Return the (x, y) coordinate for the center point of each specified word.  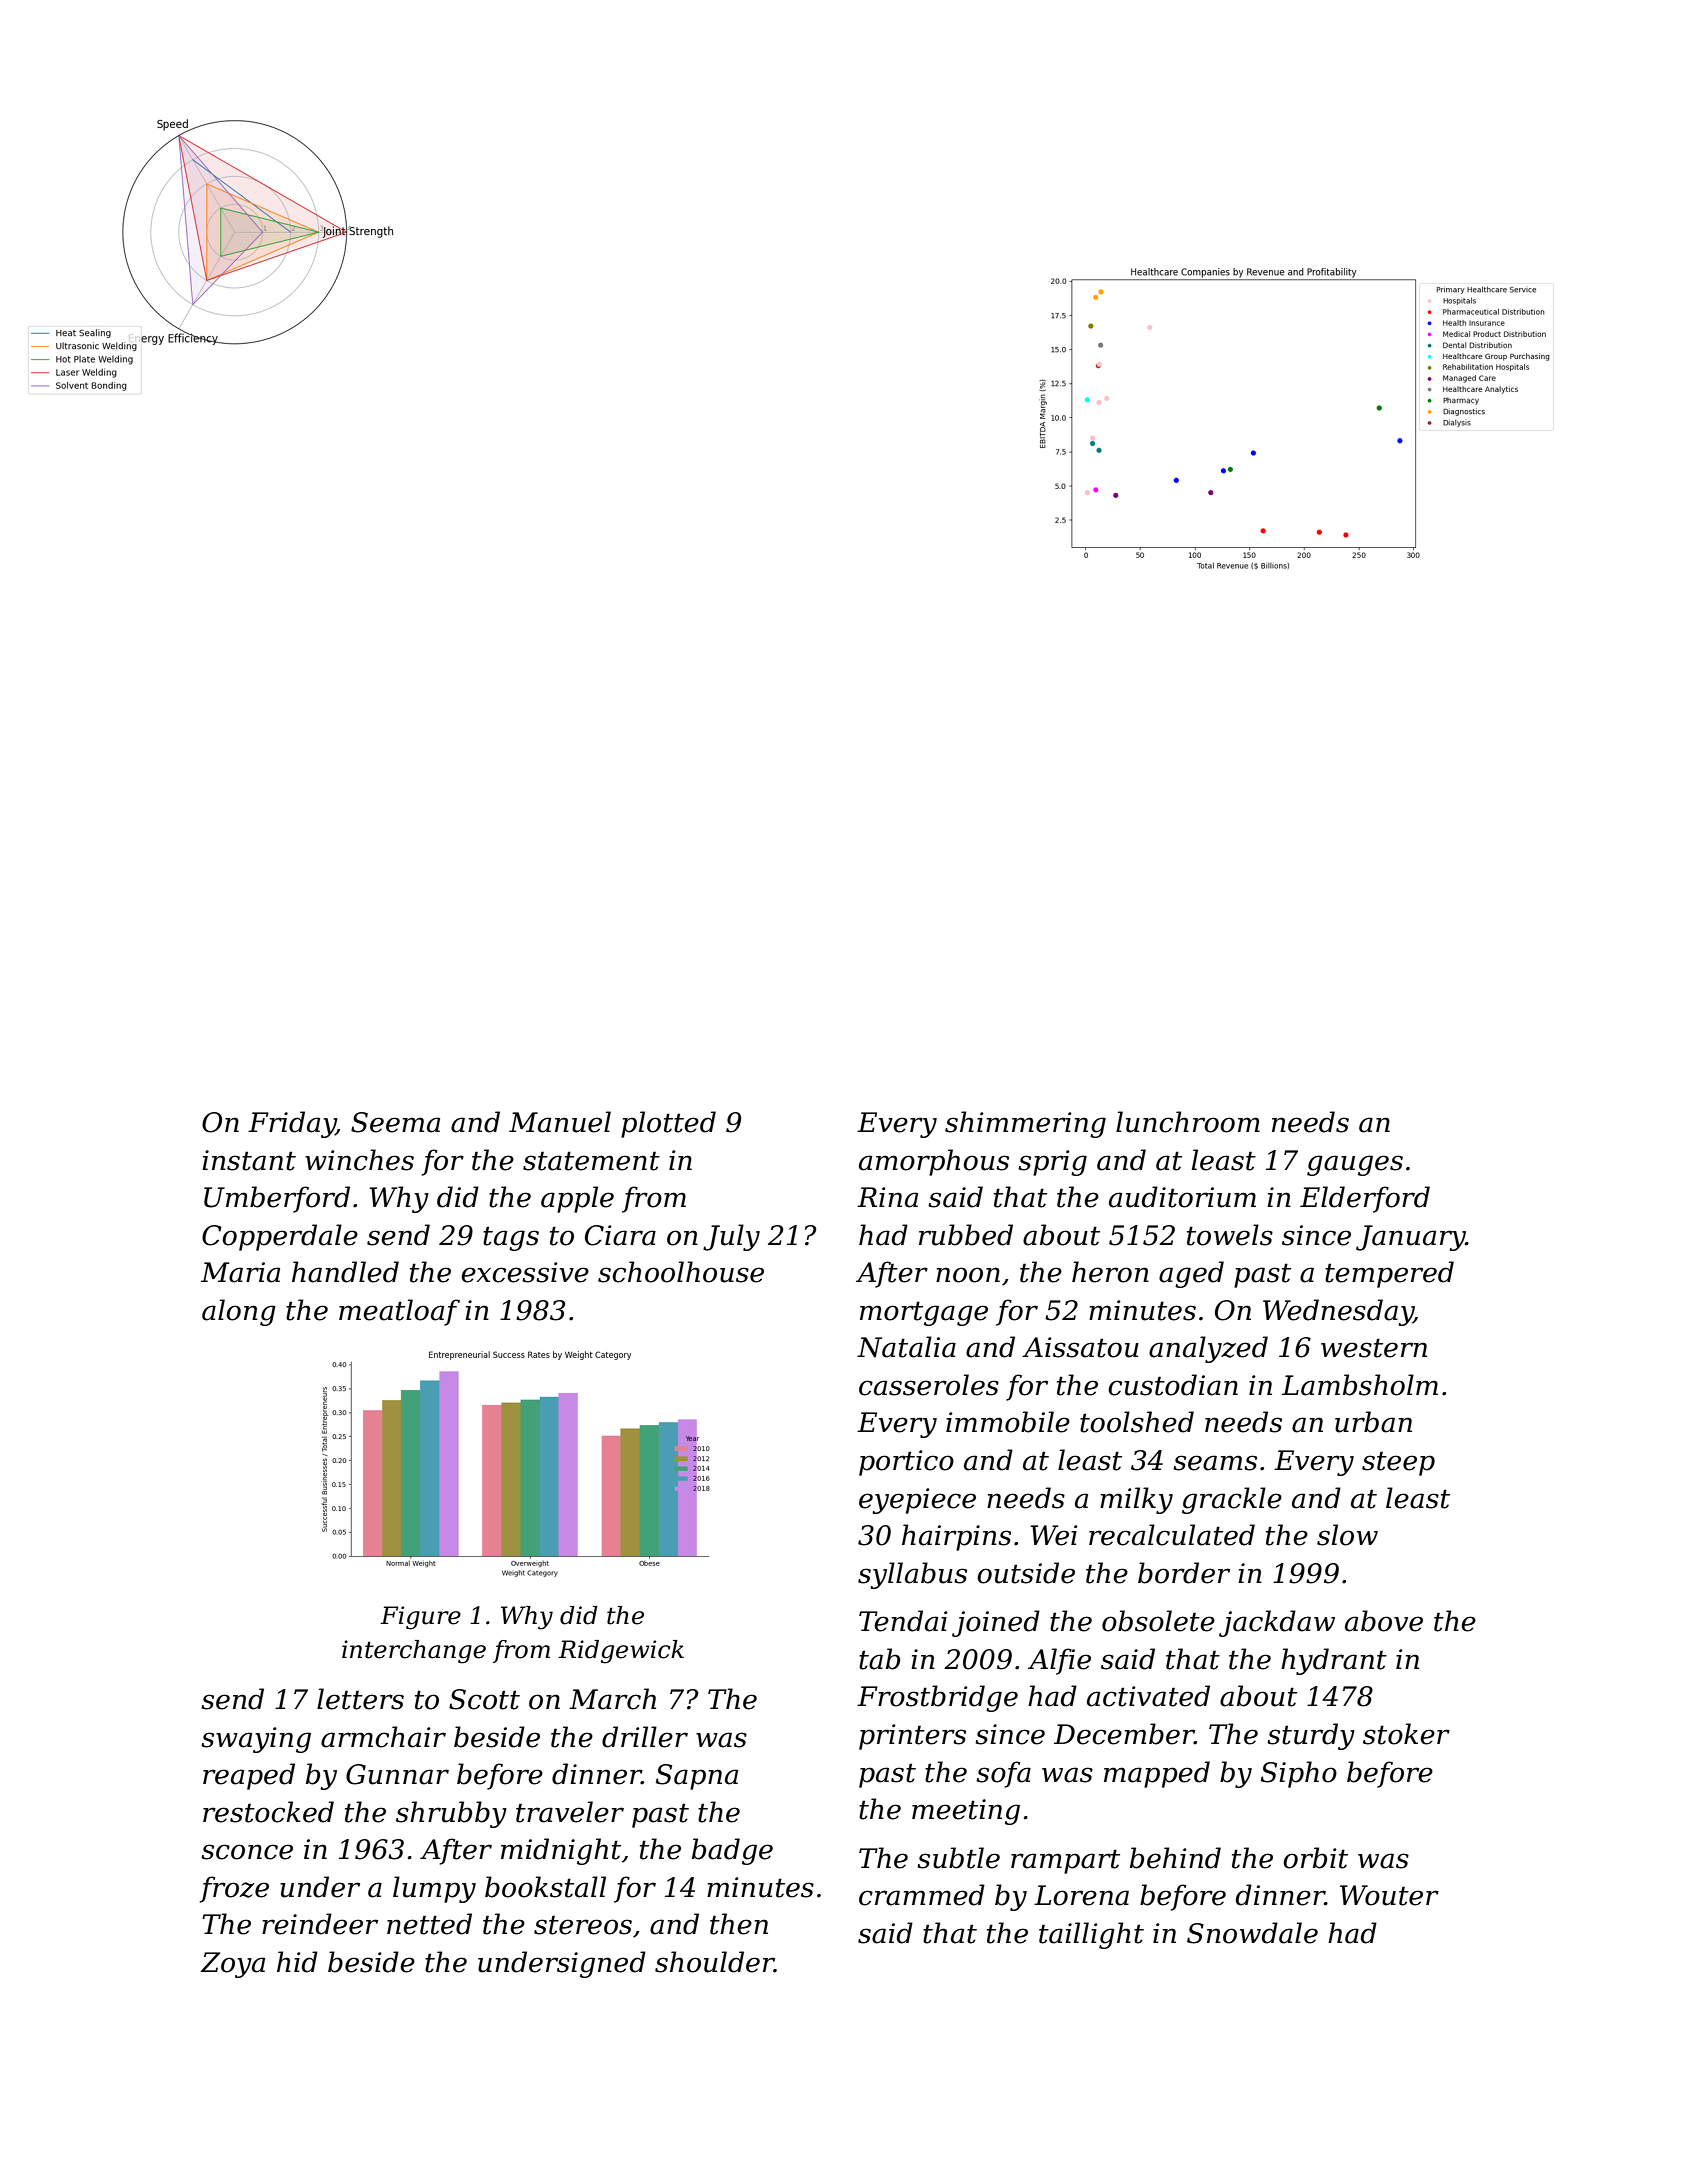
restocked (268, 1812)
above (1384, 1621)
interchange (414, 1652)
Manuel (560, 1122)
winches (359, 1160)
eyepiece (917, 1501)
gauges (1355, 1165)
